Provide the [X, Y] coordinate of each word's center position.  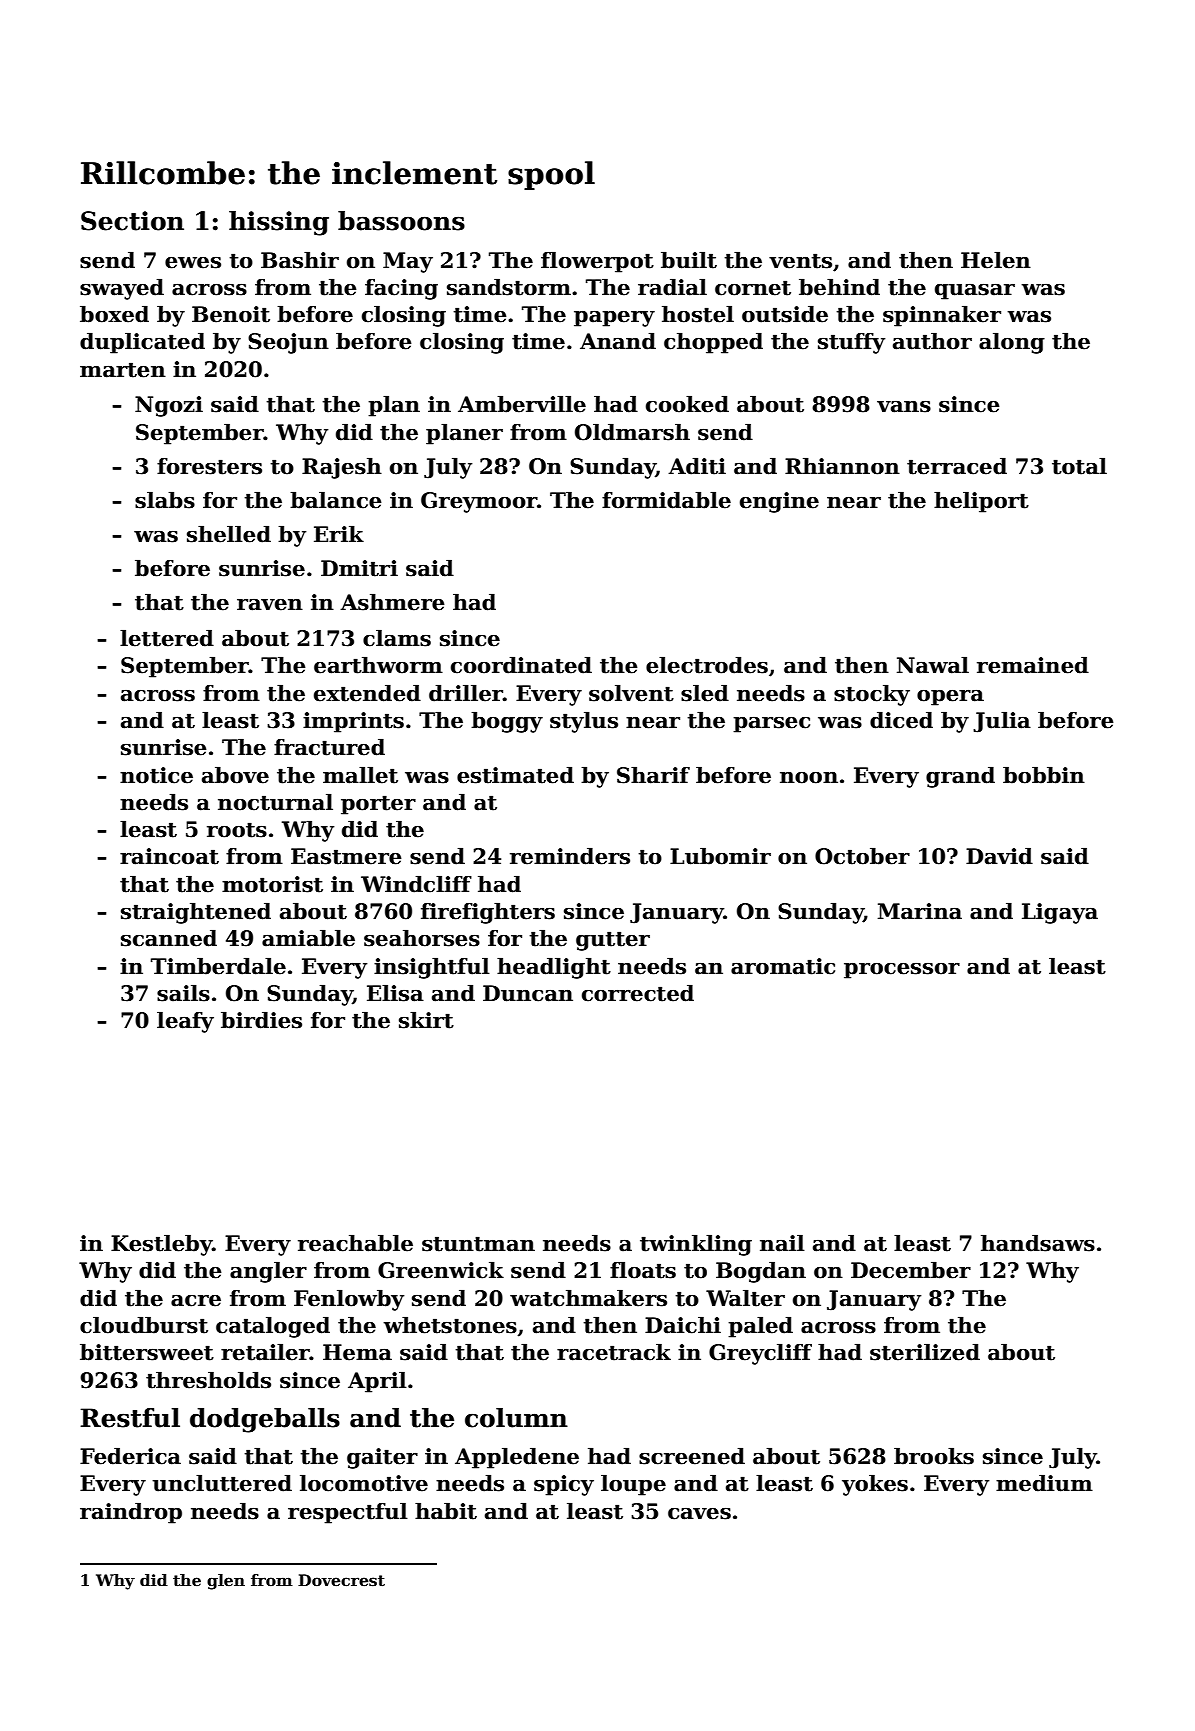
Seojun [288, 343]
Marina [920, 911]
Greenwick [441, 1270]
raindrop [131, 1513]
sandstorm [509, 287]
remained [1033, 665]
